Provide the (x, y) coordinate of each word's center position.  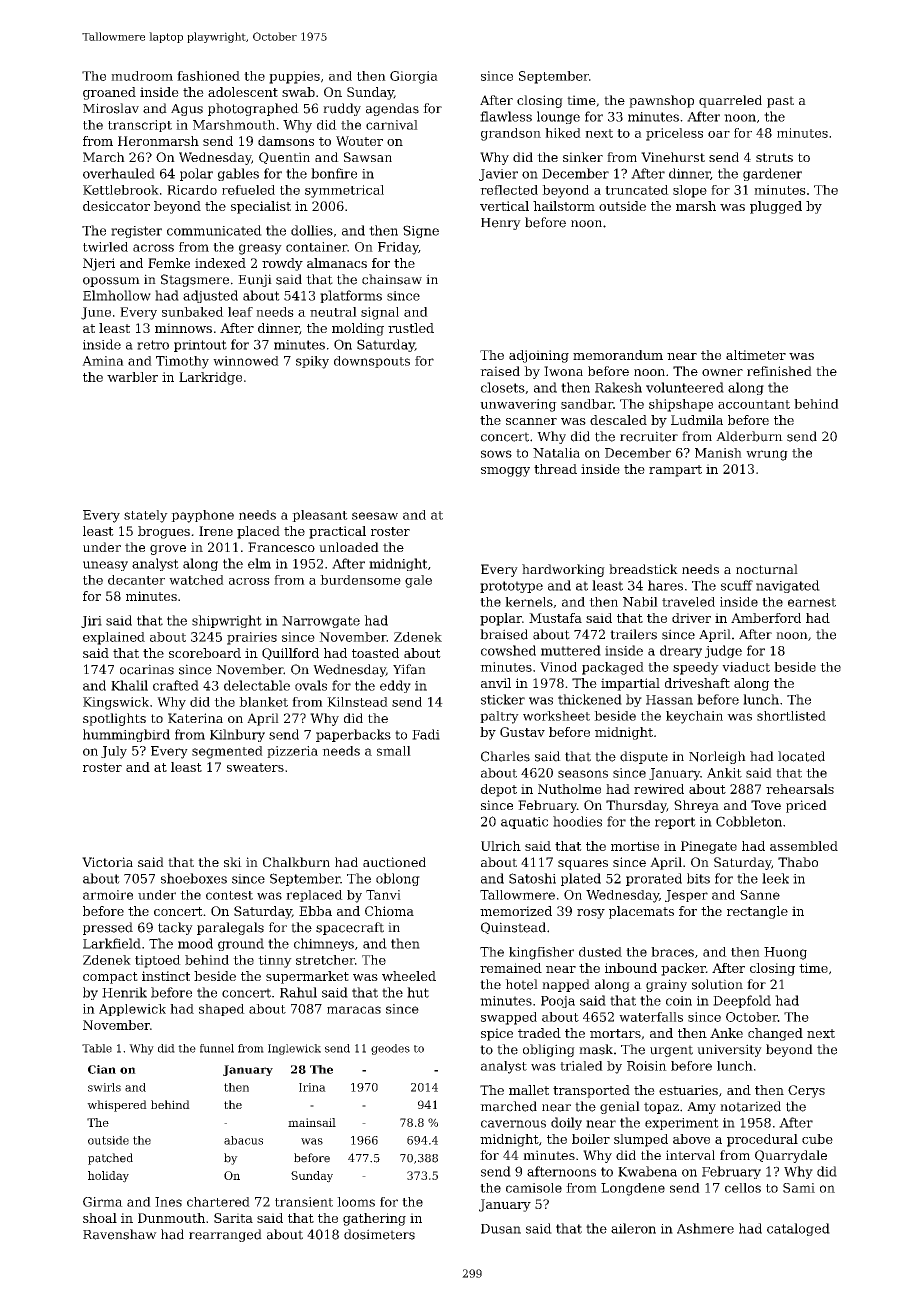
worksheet (556, 716)
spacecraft (350, 928)
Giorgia (414, 77)
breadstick (643, 569)
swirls (104, 1087)
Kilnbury (237, 735)
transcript (140, 126)
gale (418, 581)
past (780, 102)
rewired (659, 789)
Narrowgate (321, 622)
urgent (671, 1051)
